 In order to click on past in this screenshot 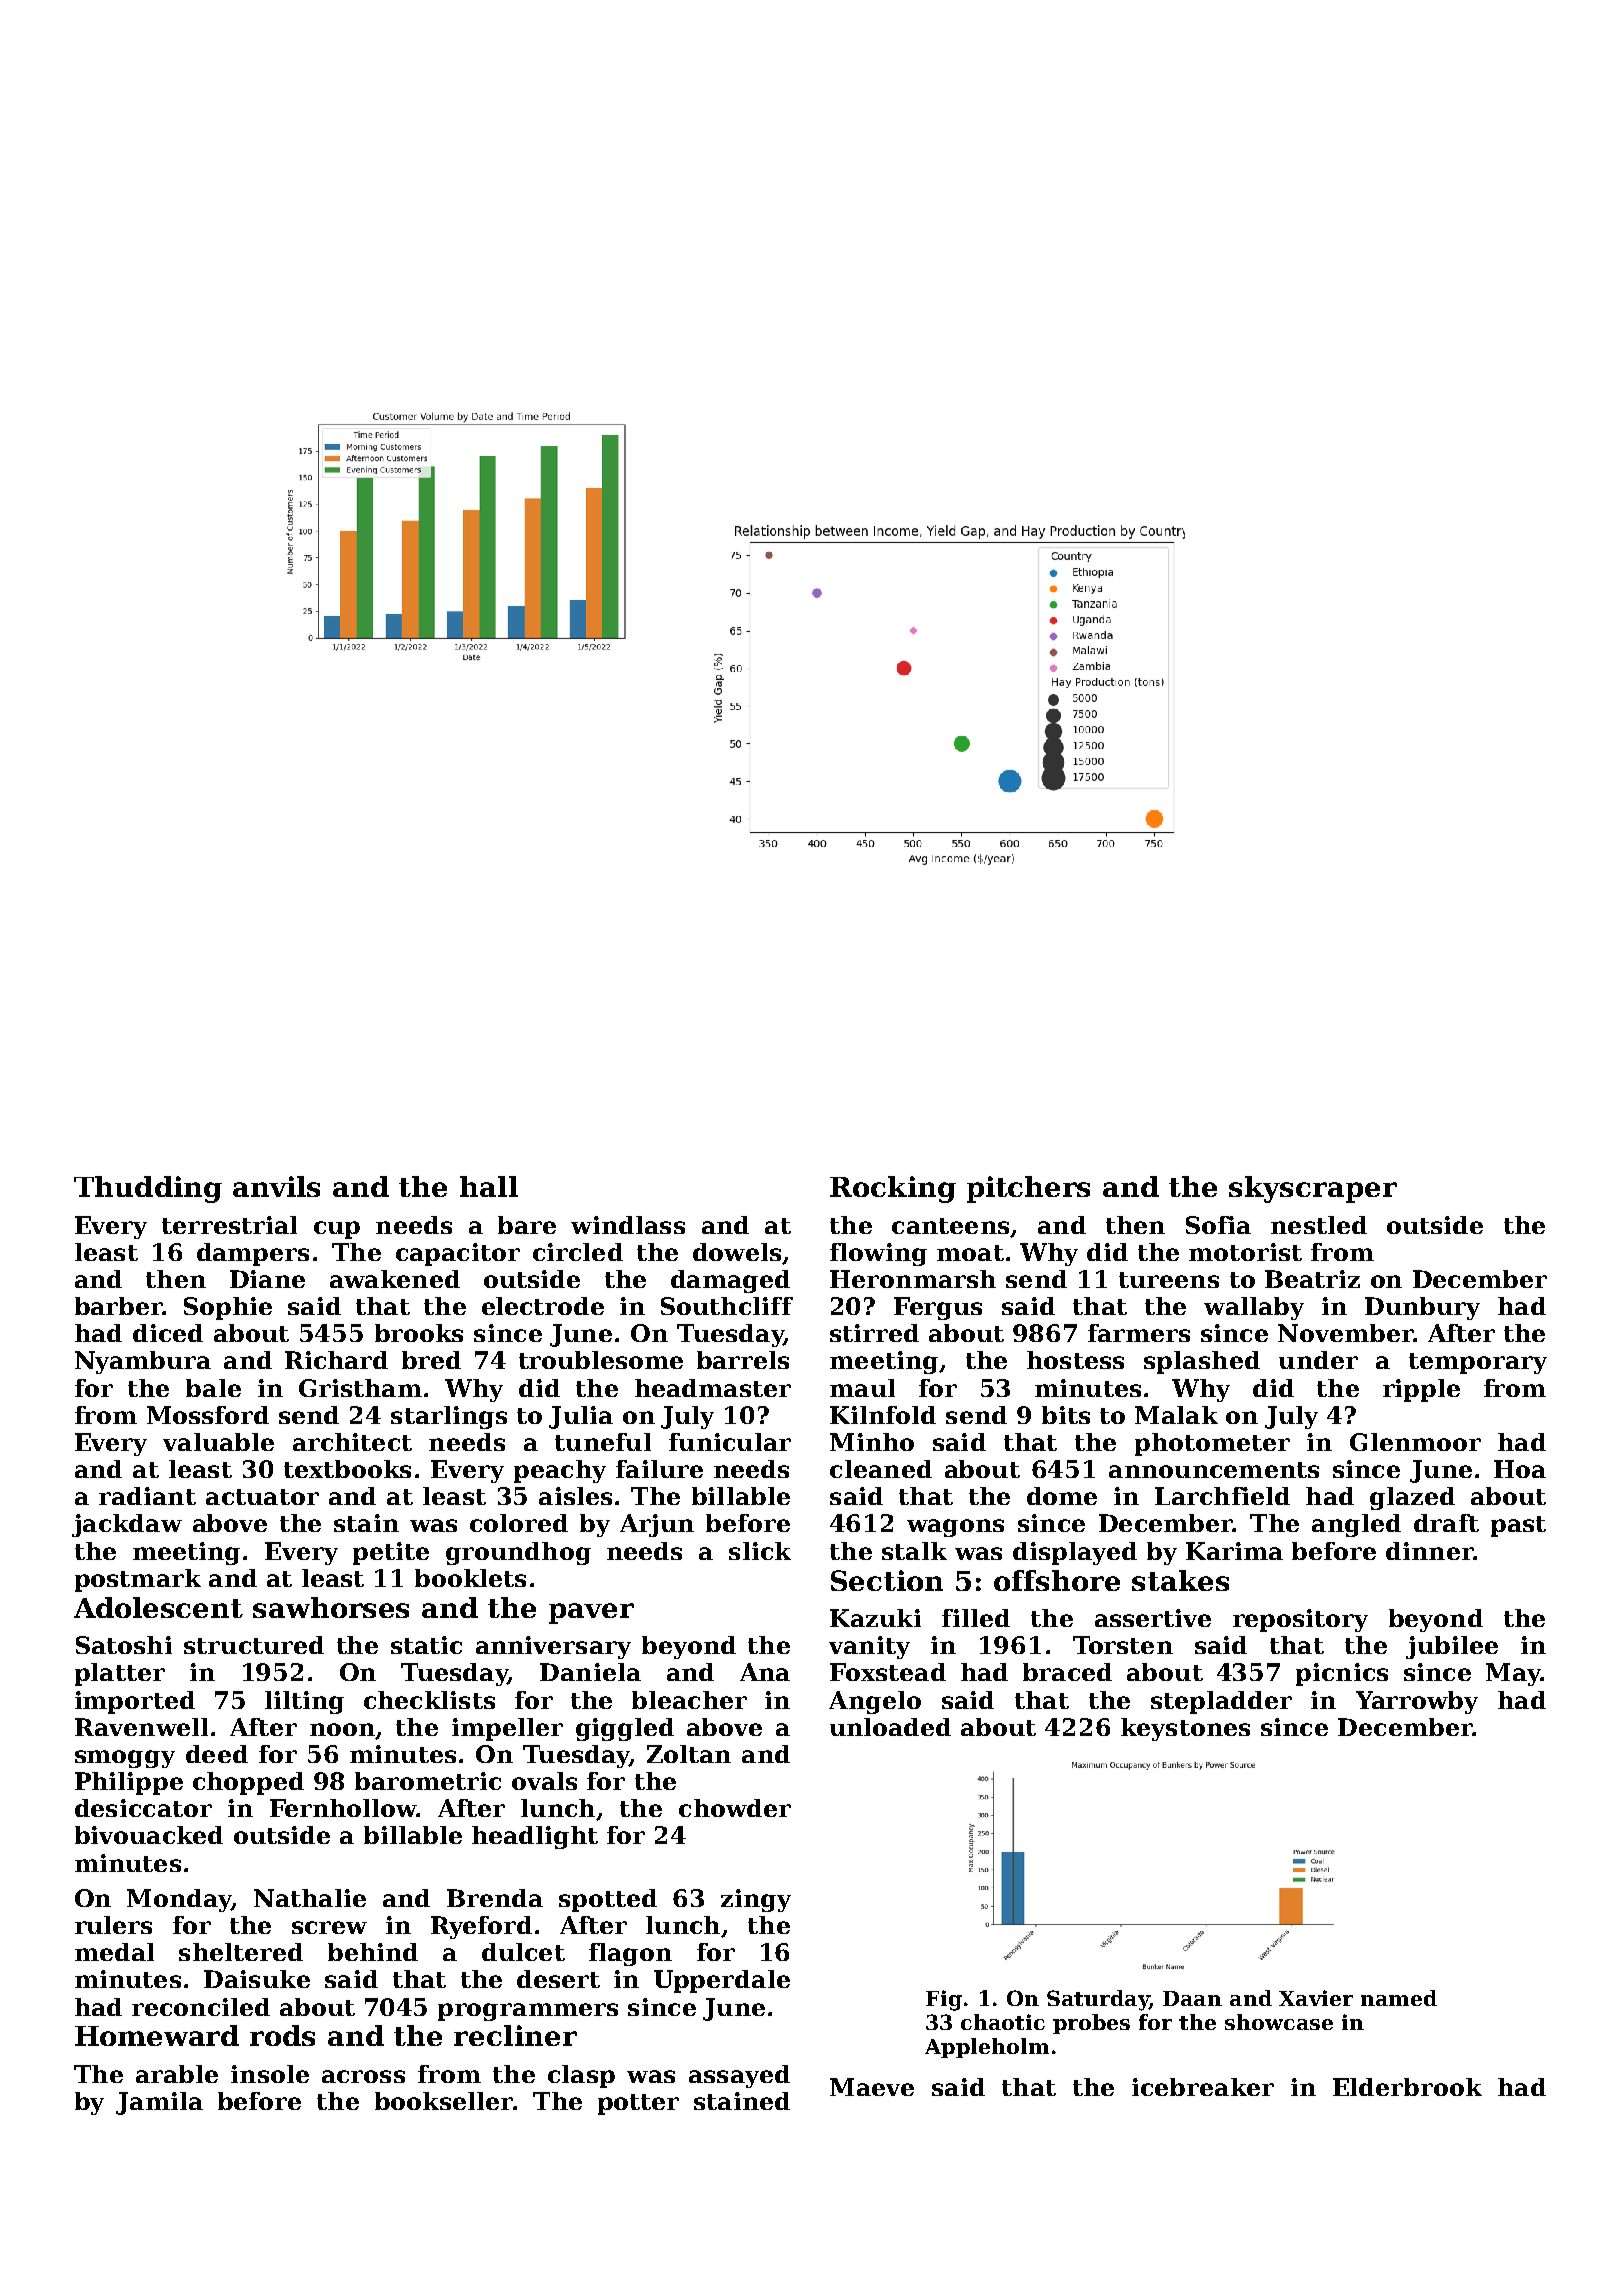, I will do `click(1518, 1526)`.
